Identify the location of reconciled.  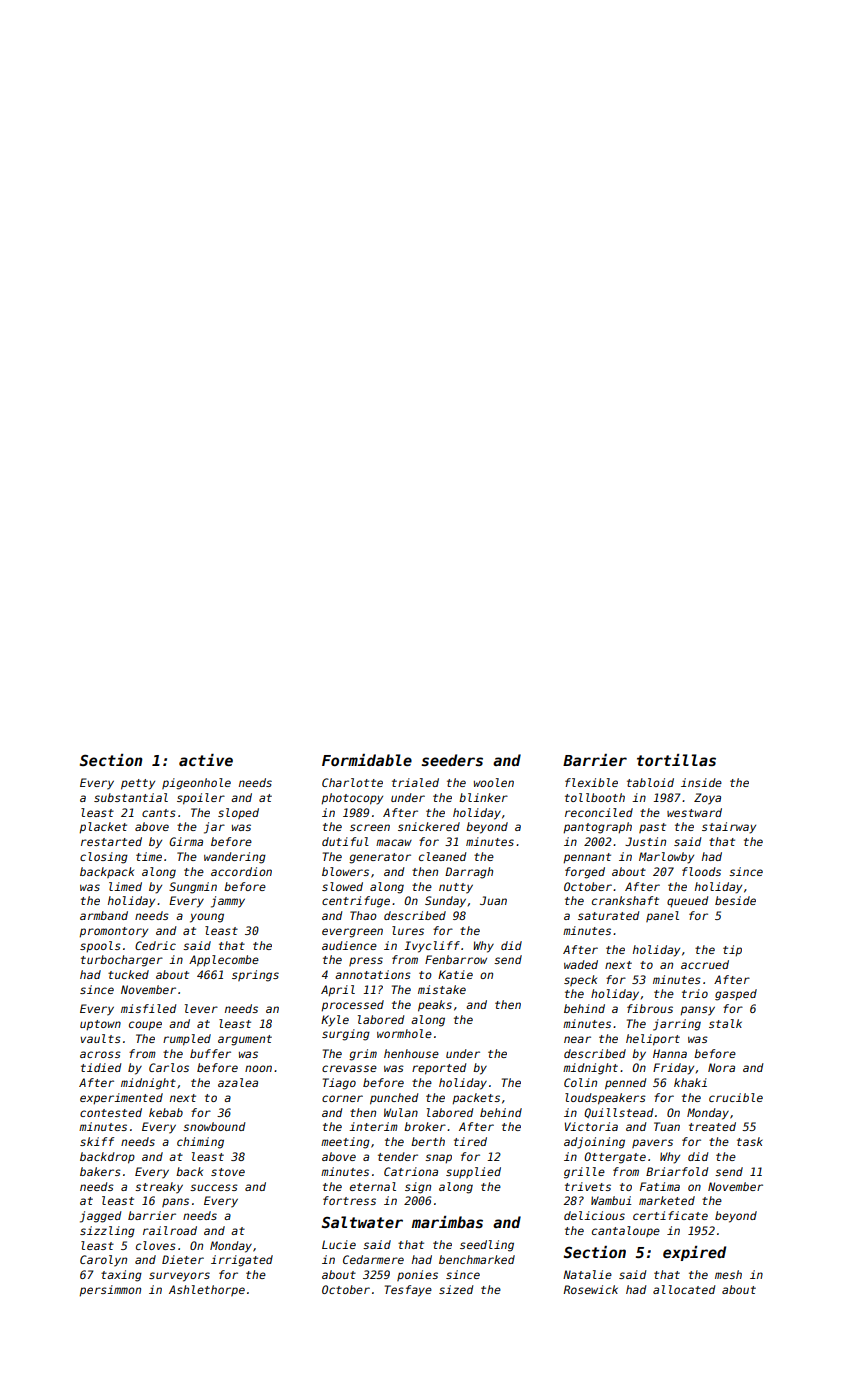
(599, 812).
